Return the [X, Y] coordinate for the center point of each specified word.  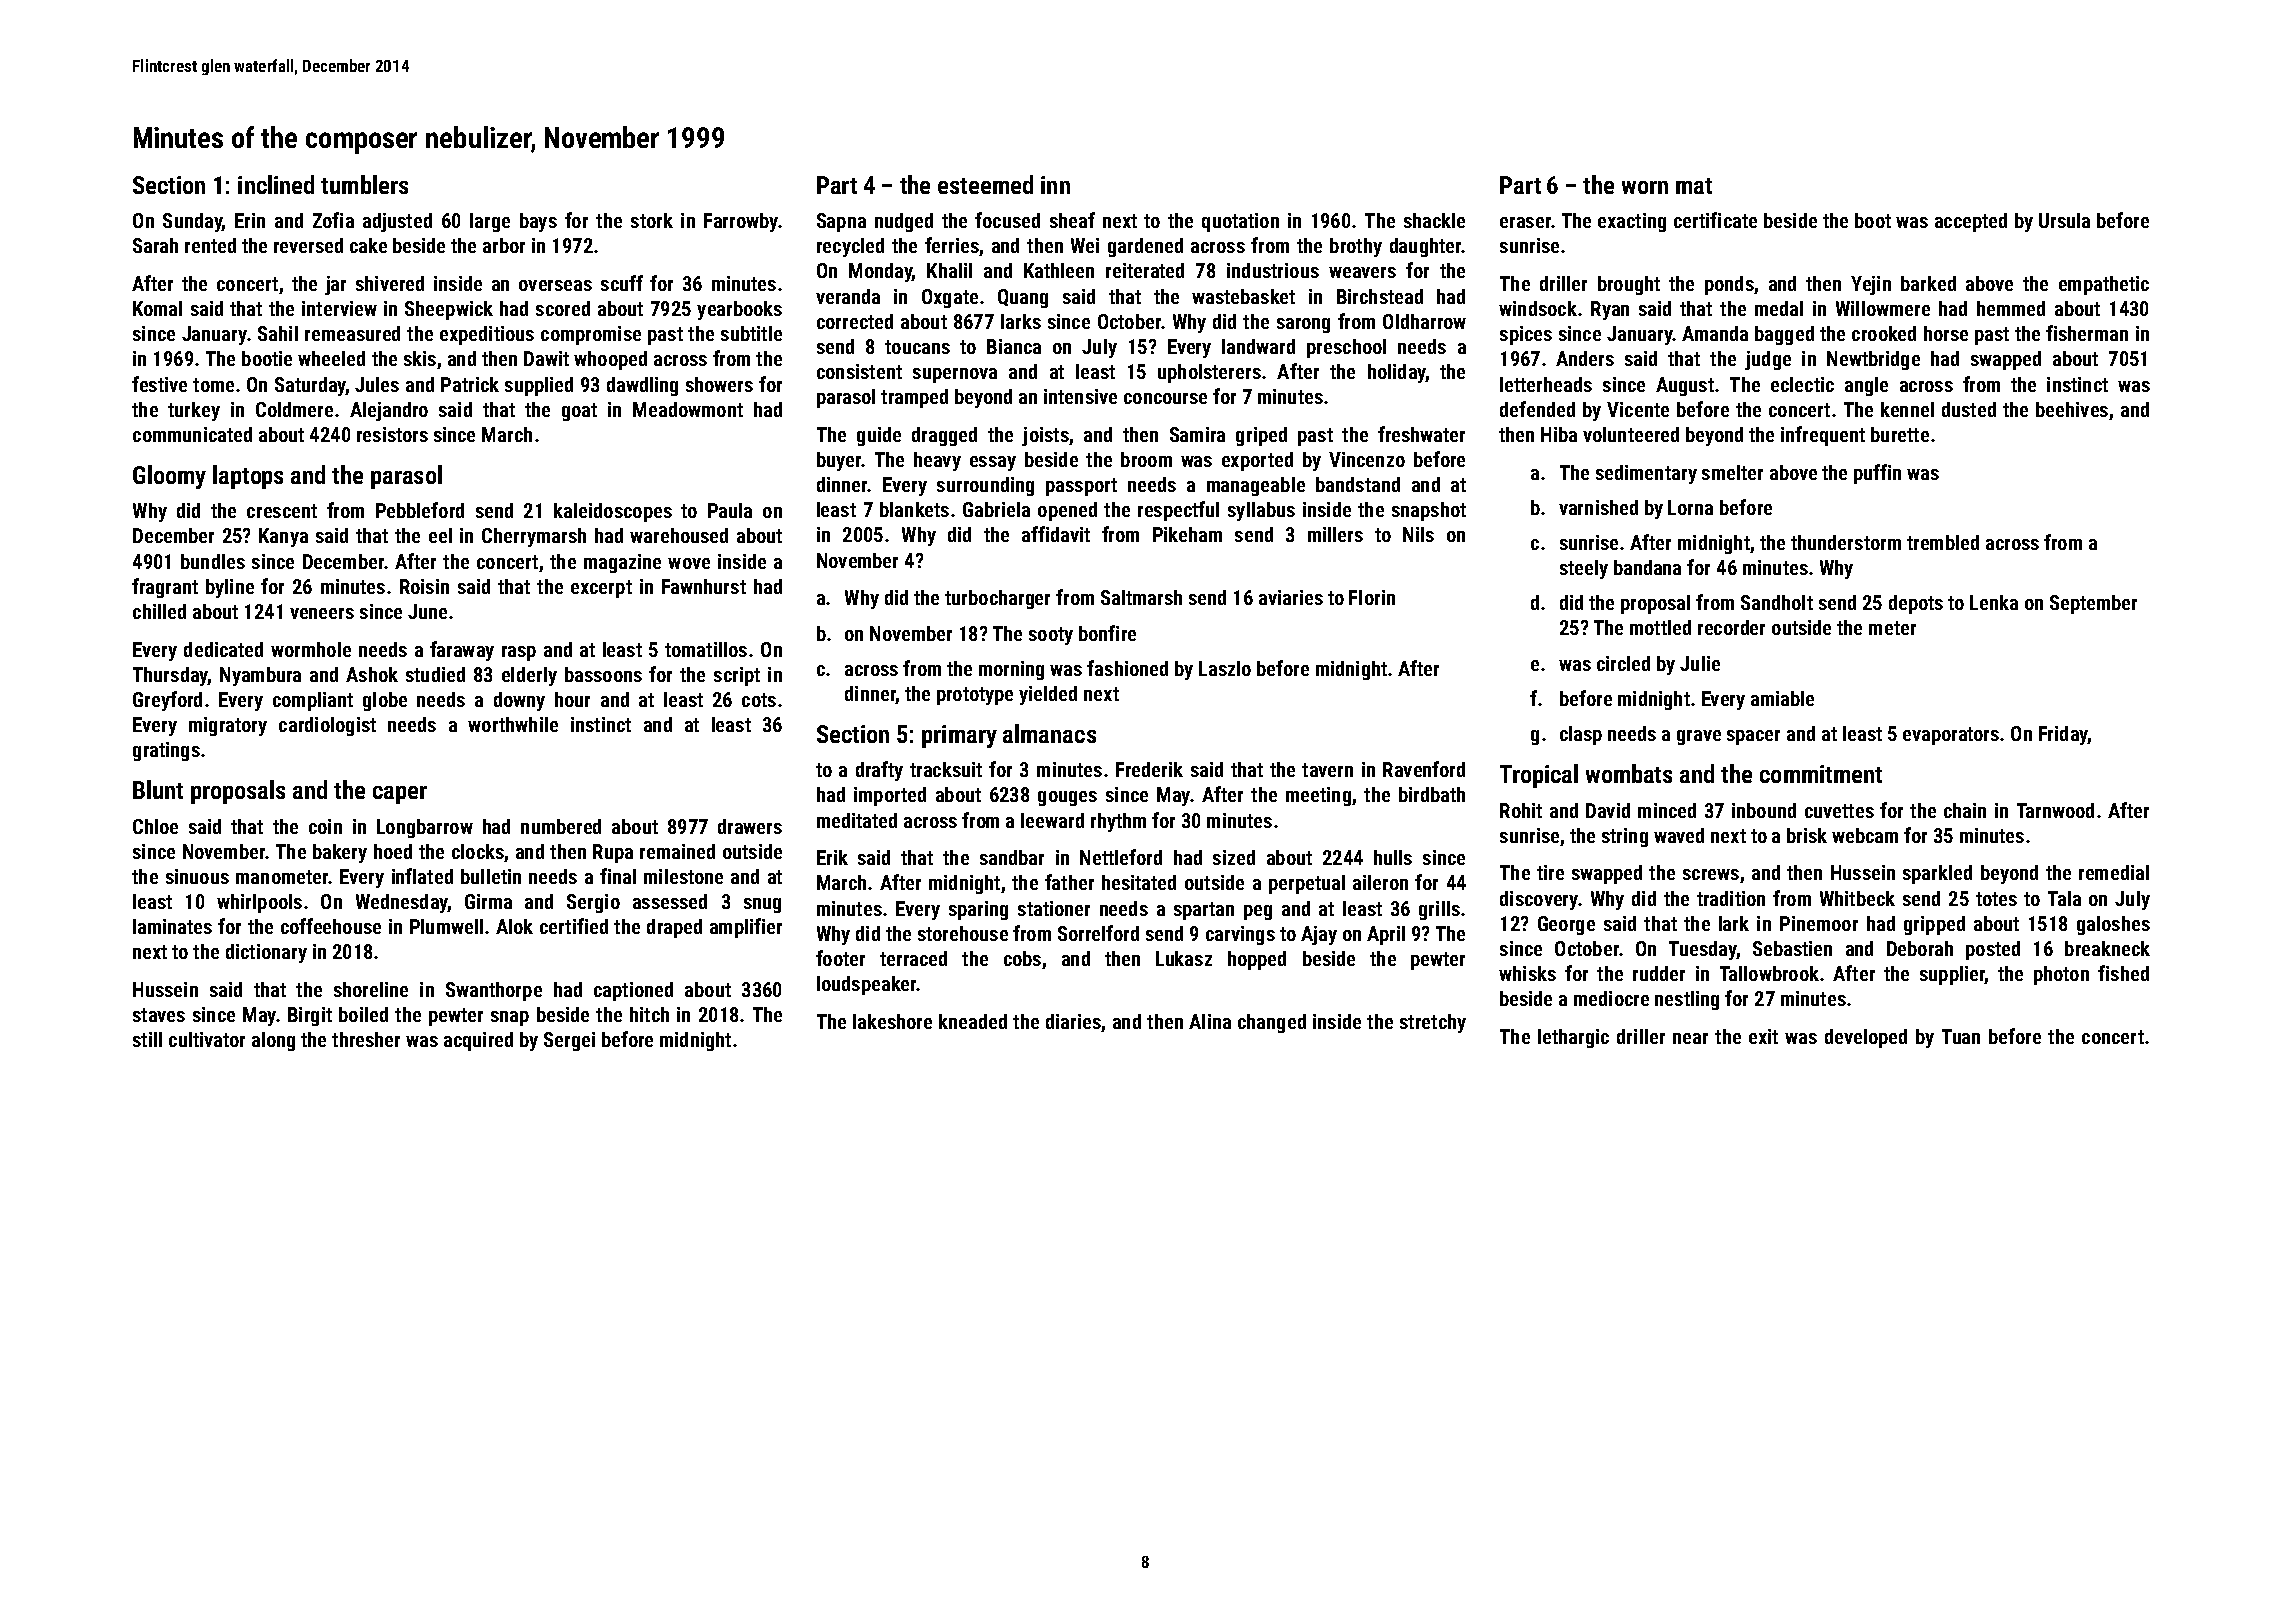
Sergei [569, 1041]
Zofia [333, 220]
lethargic [1573, 1038]
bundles [213, 561]
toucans [917, 347]
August [1685, 386]
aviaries [1291, 597]
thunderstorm [1846, 542]
